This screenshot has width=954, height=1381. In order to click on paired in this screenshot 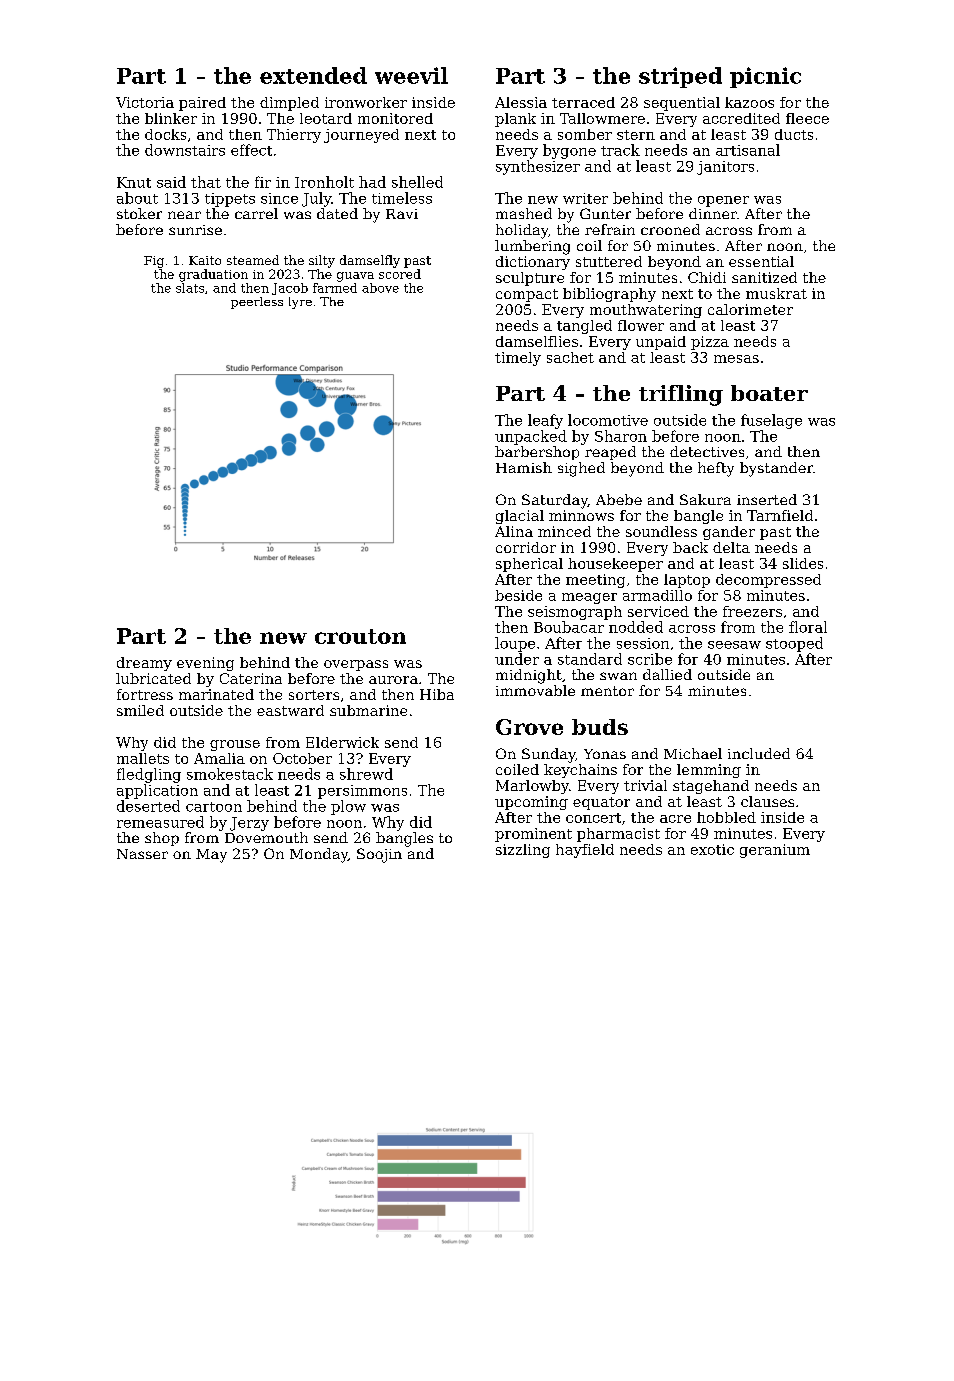, I will do `click(202, 104)`.
